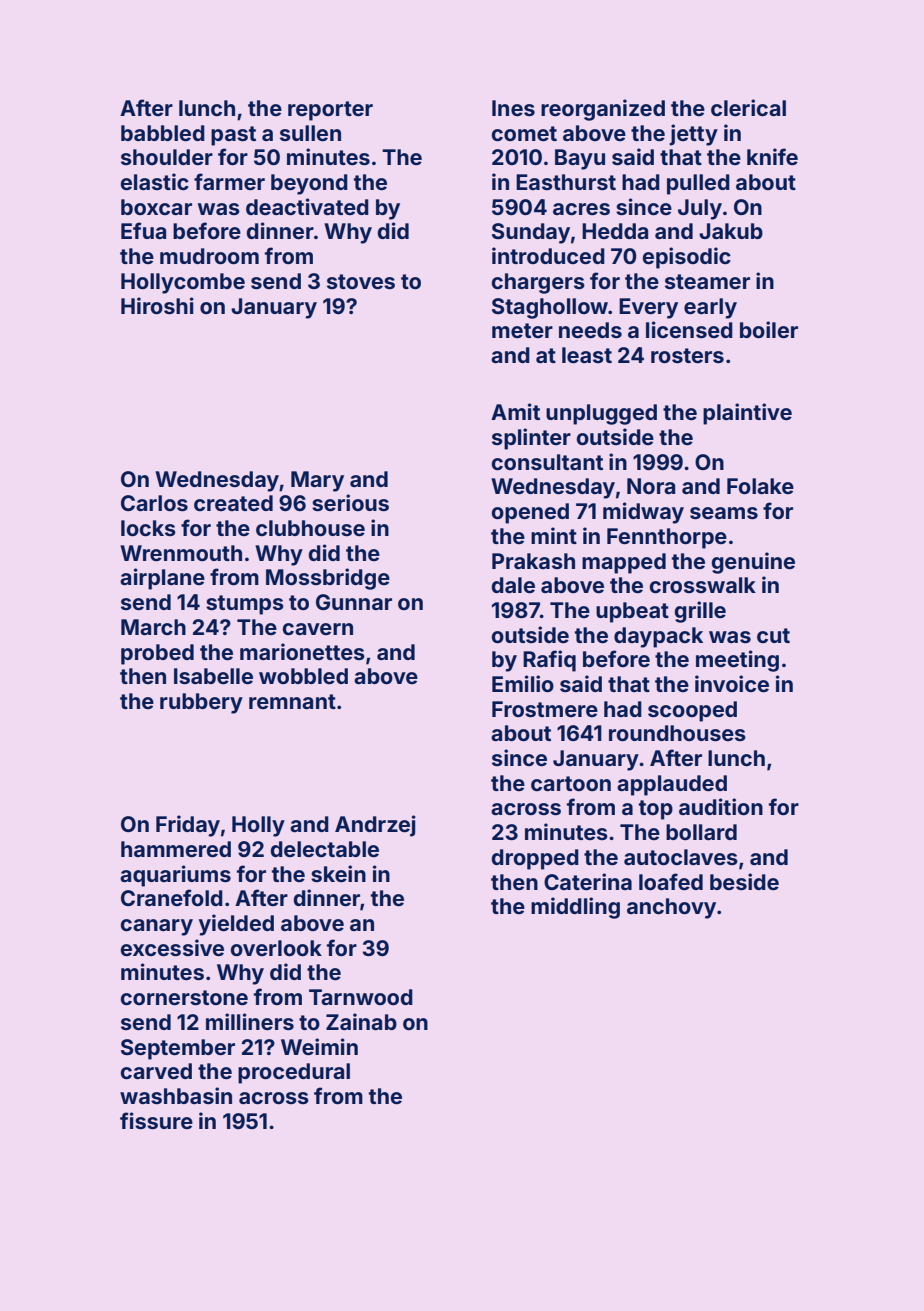 This document has height=1311, width=924. Describe the element at coordinates (361, 281) in the document. I see `stoves` at that location.
